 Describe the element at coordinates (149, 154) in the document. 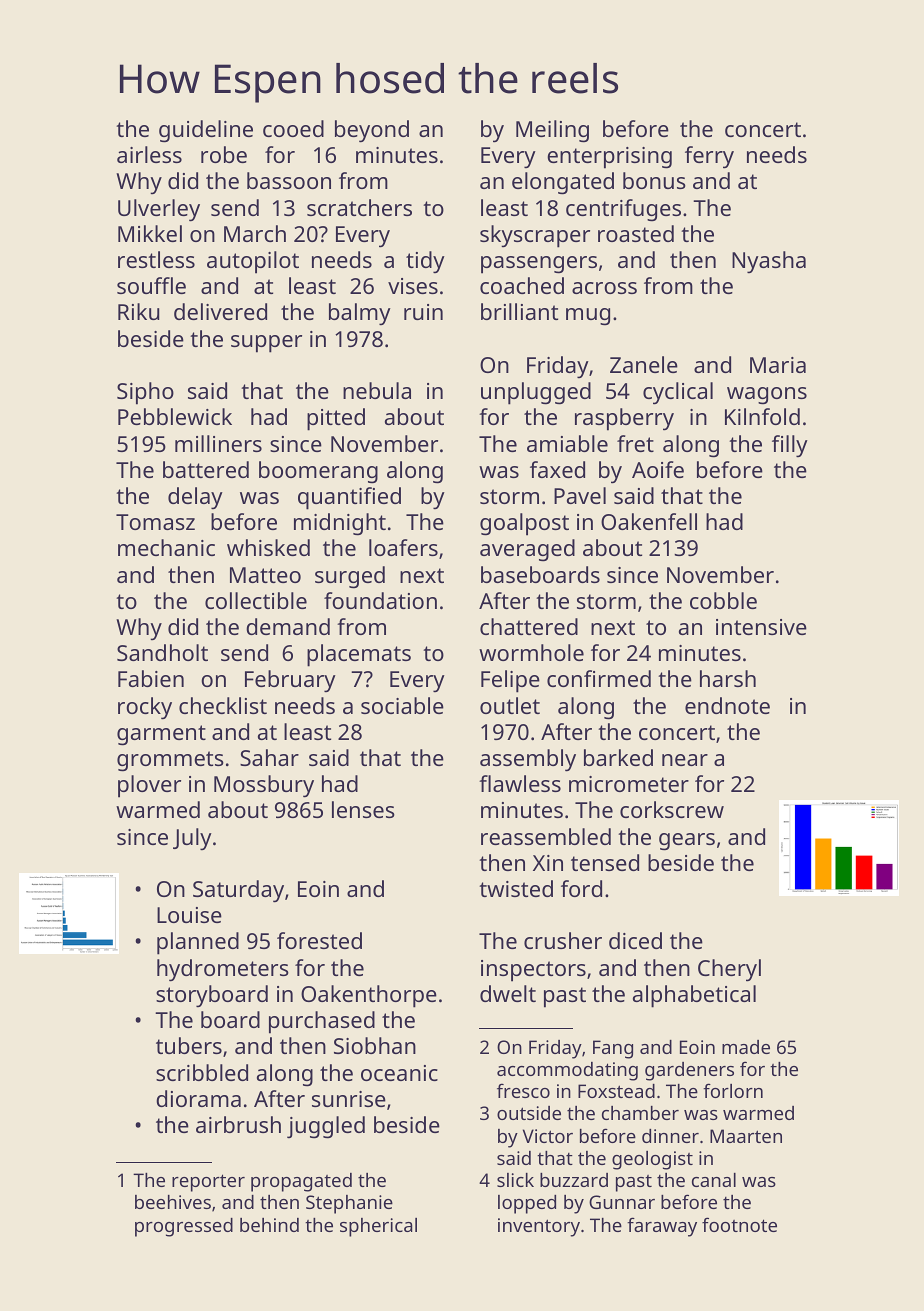

I see `airless` at that location.
